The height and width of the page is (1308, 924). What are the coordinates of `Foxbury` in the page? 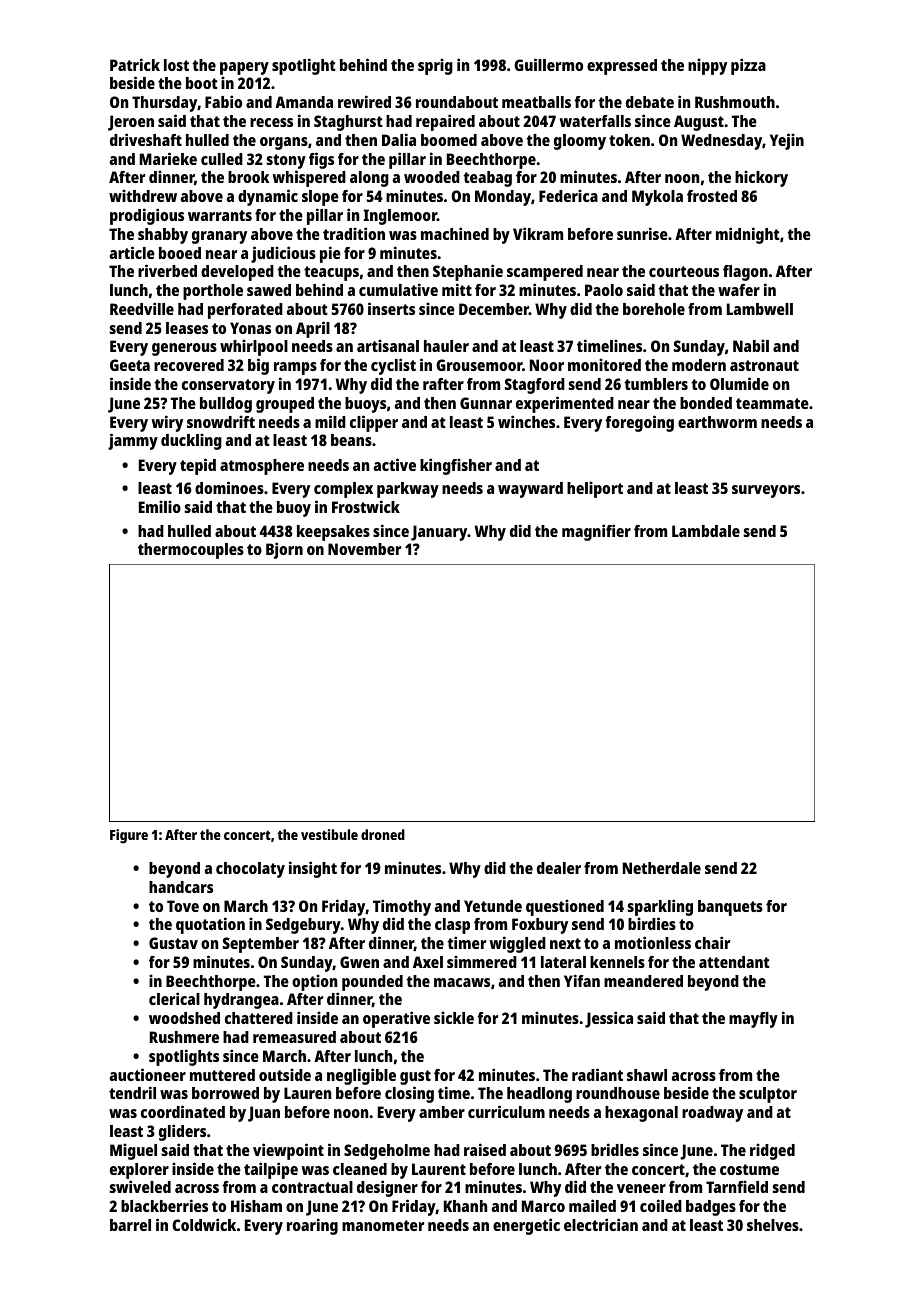 It's located at (540, 926).
